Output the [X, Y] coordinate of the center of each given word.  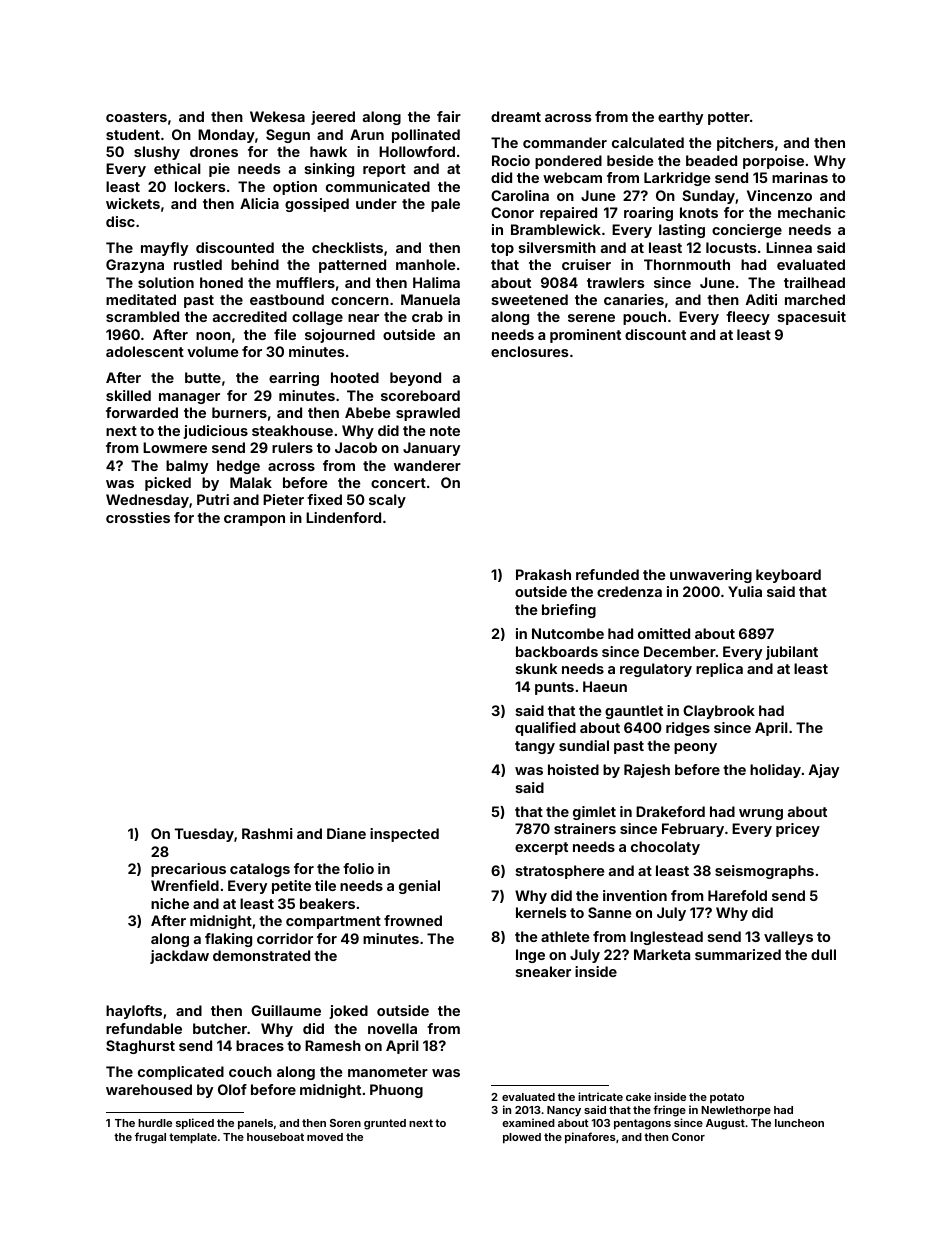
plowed [522, 1138]
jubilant [792, 653]
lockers [200, 186]
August [725, 1124]
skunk [536, 668]
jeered [333, 118]
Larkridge [677, 179]
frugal [150, 1138]
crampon [254, 520]
